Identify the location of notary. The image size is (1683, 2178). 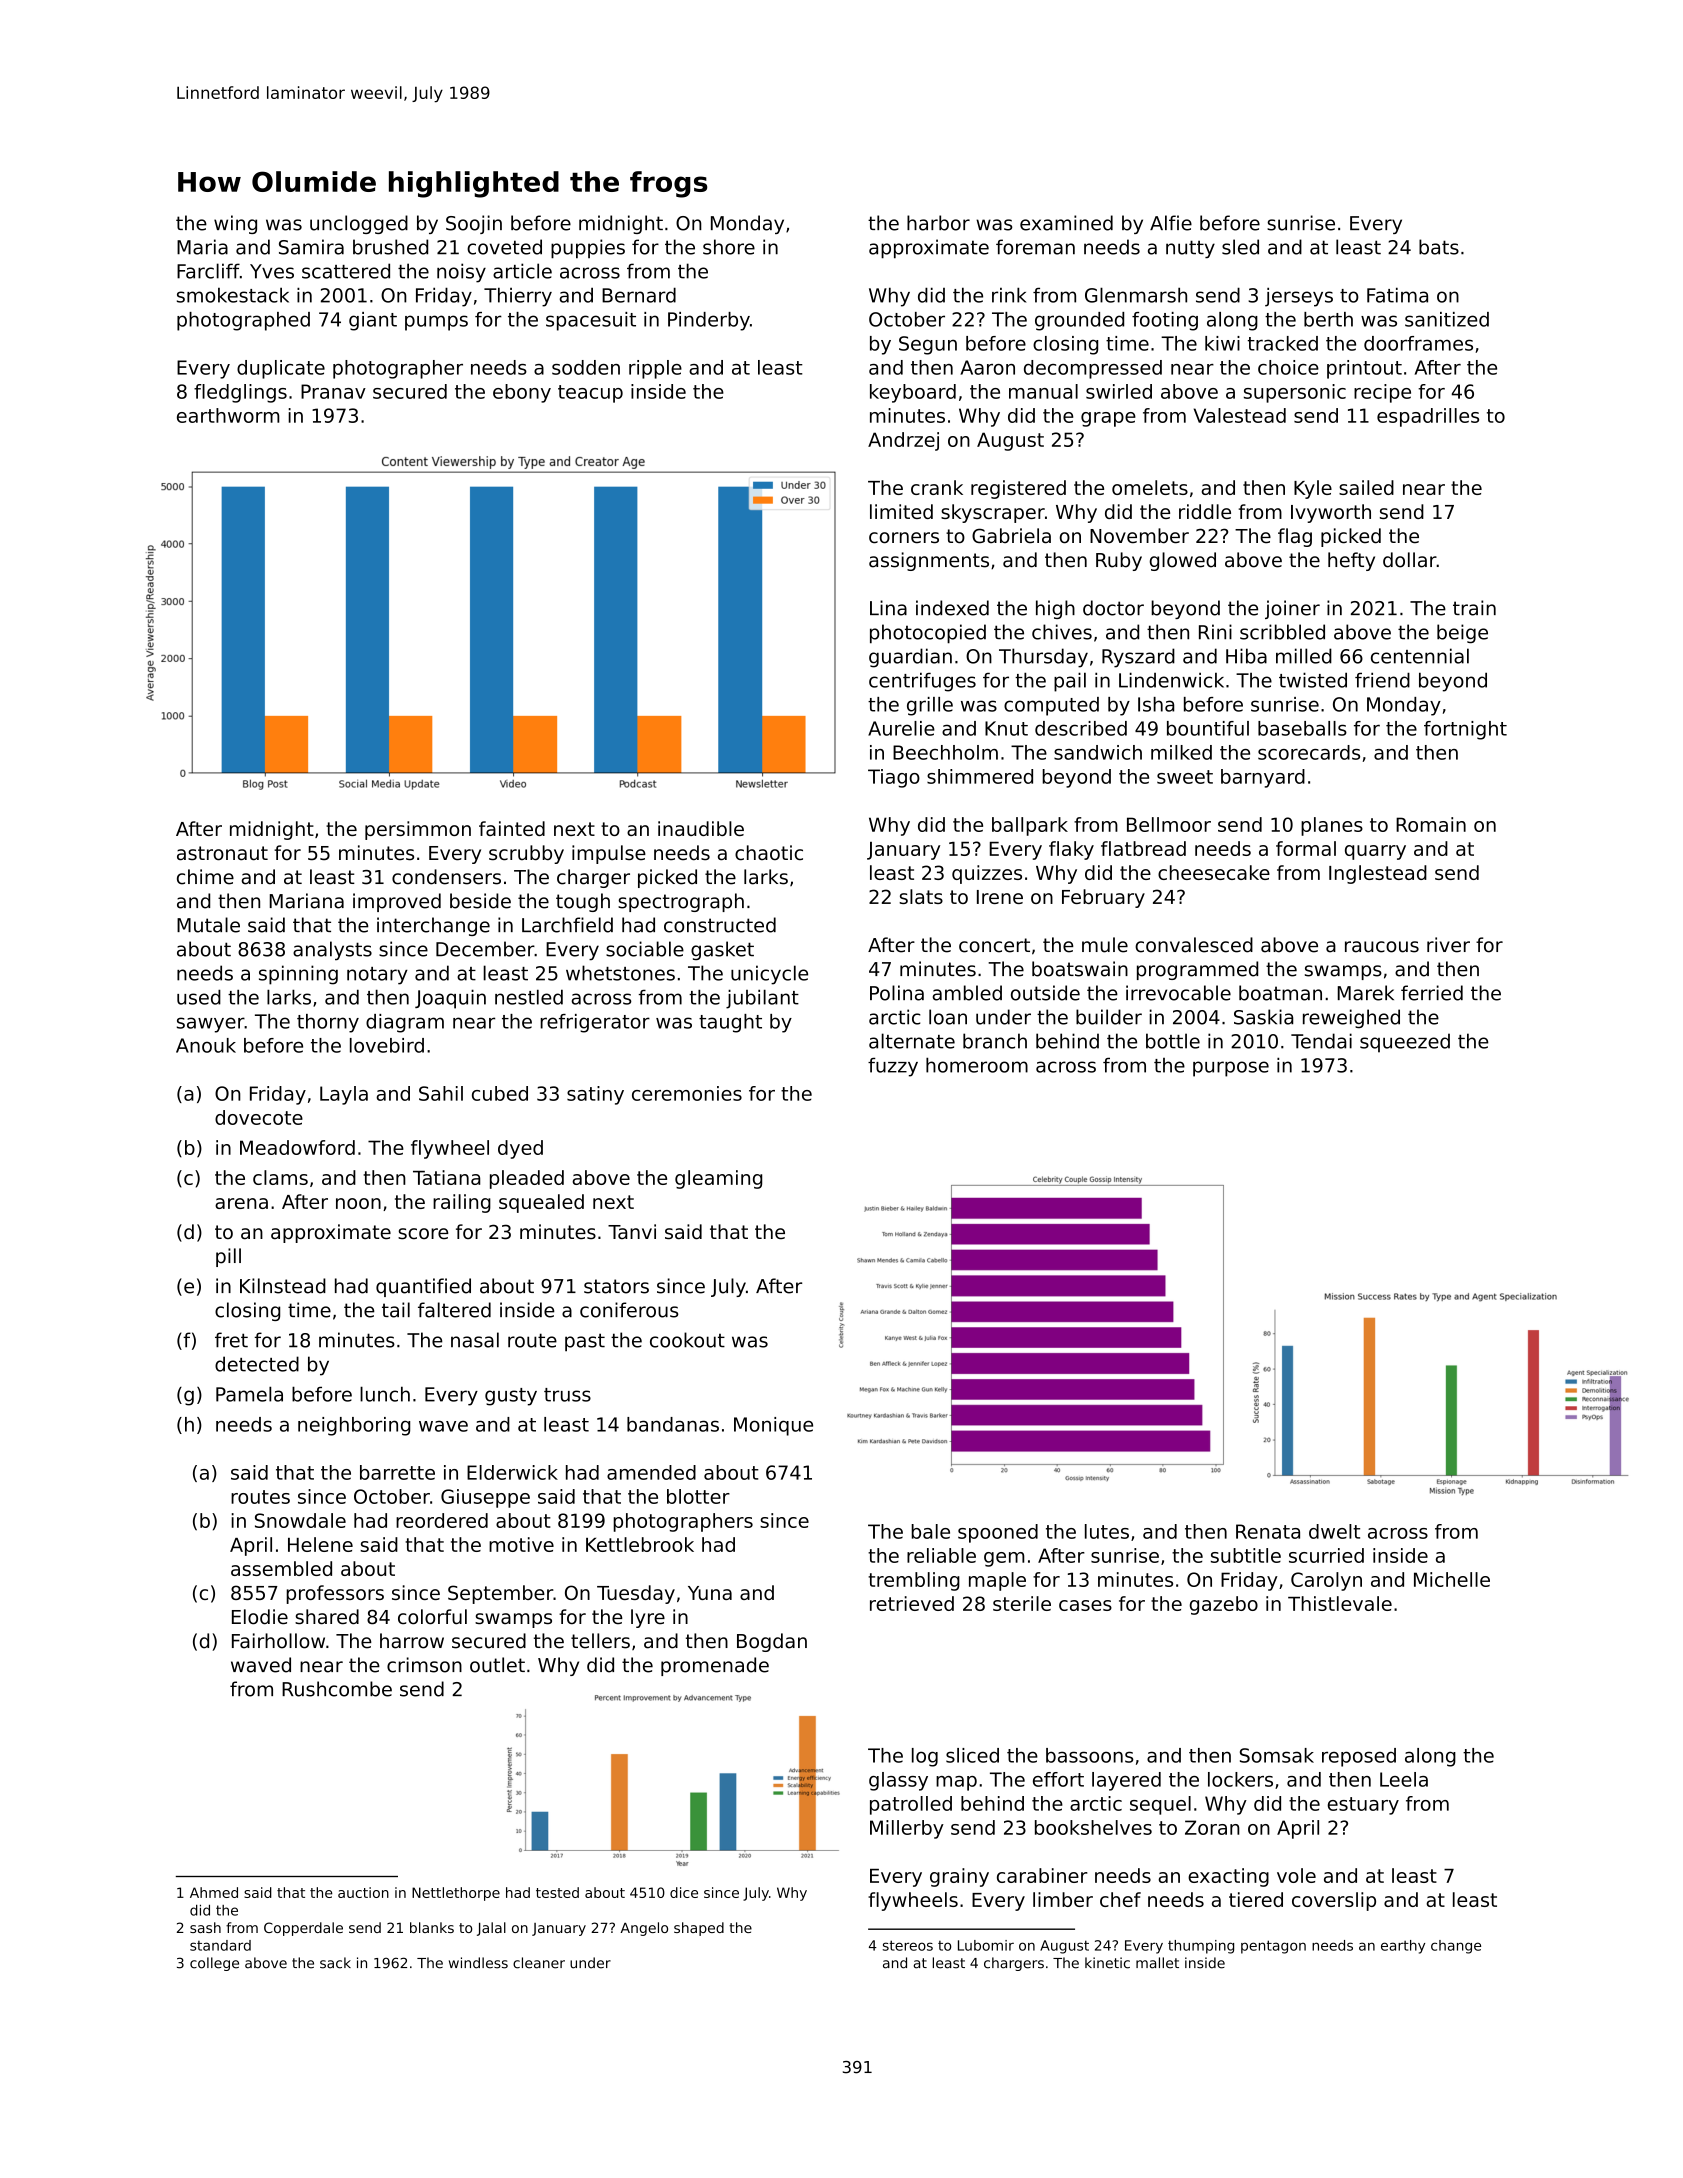
(377, 976).
